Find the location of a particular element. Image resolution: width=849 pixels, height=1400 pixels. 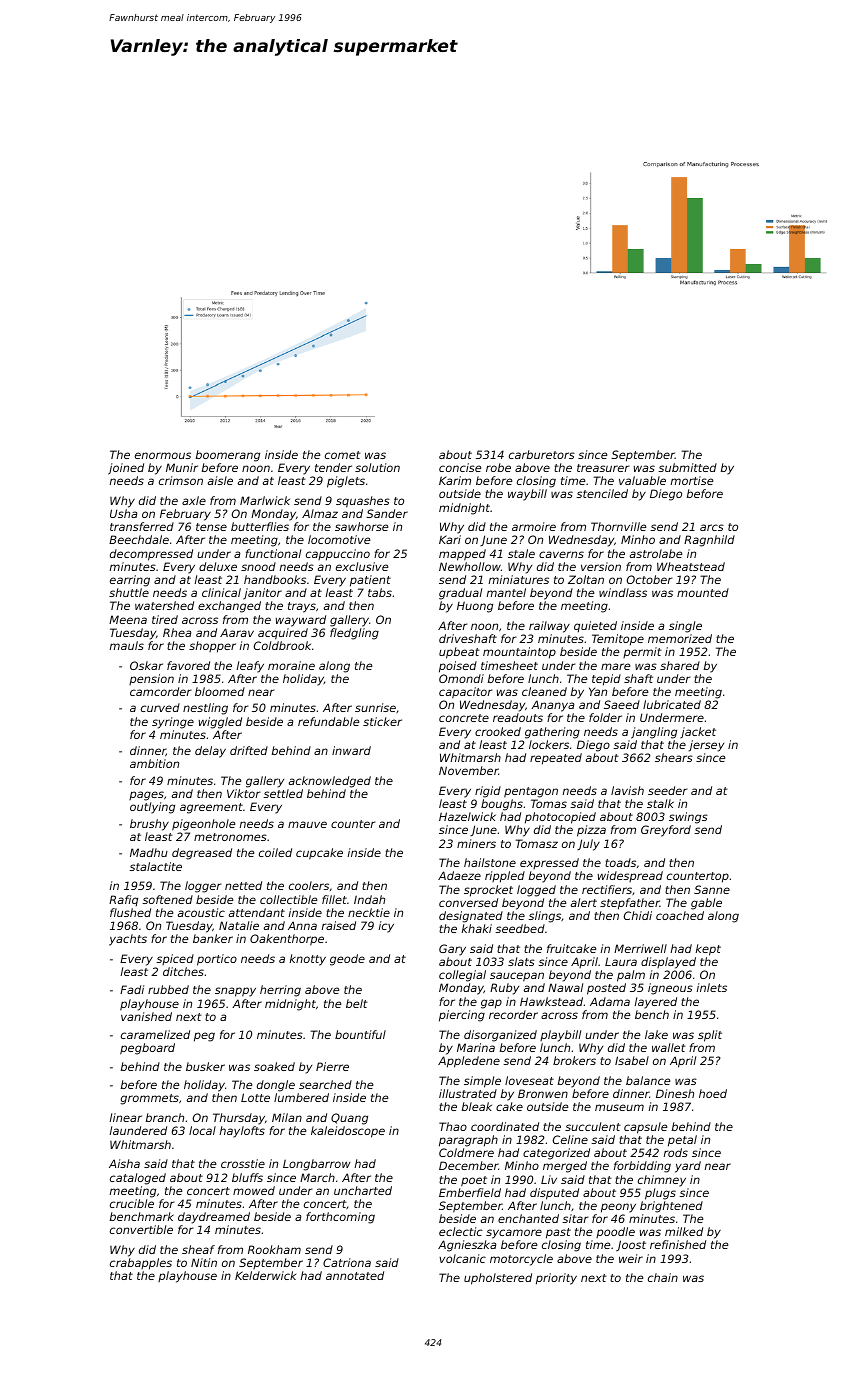

poet is located at coordinates (474, 1181).
